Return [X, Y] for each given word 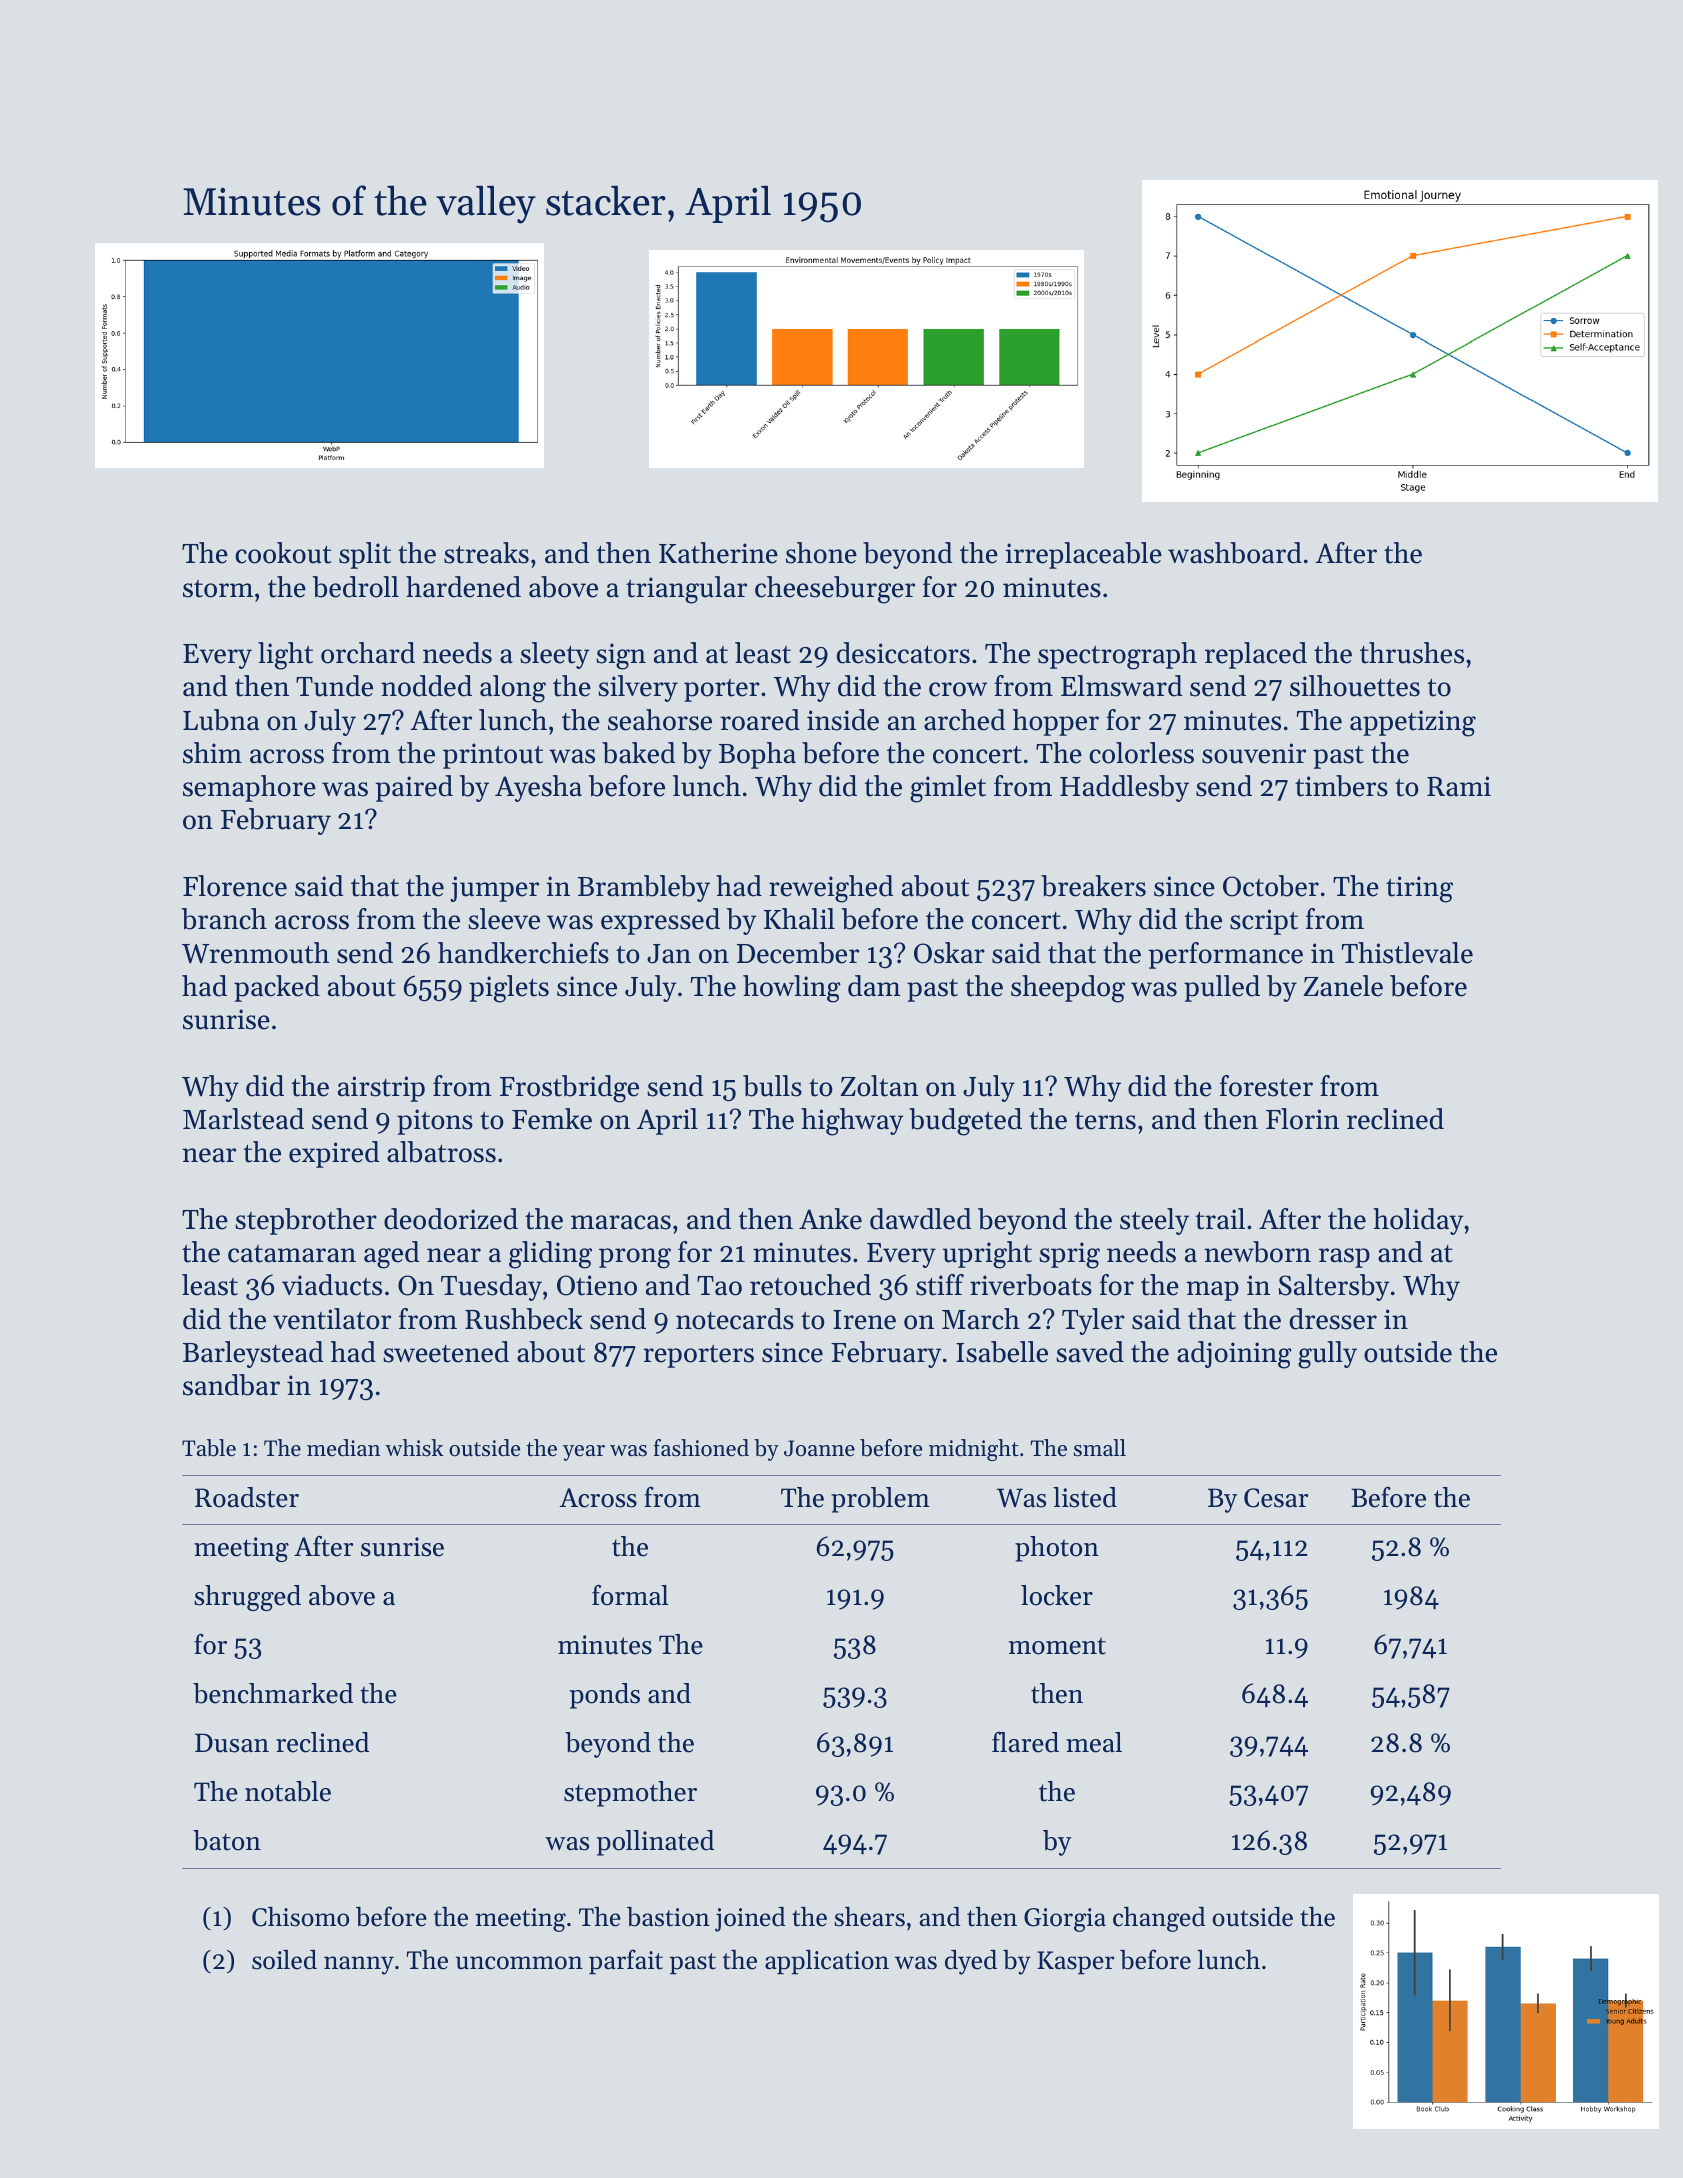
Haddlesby [1124, 788]
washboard [1235, 553]
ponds [605, 1696]
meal [1094, 1742]
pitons [435, 1122]
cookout [283, 553]
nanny [359, 1965]
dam [874, 986]
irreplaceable [1083, 555]
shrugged [247, 1598]
